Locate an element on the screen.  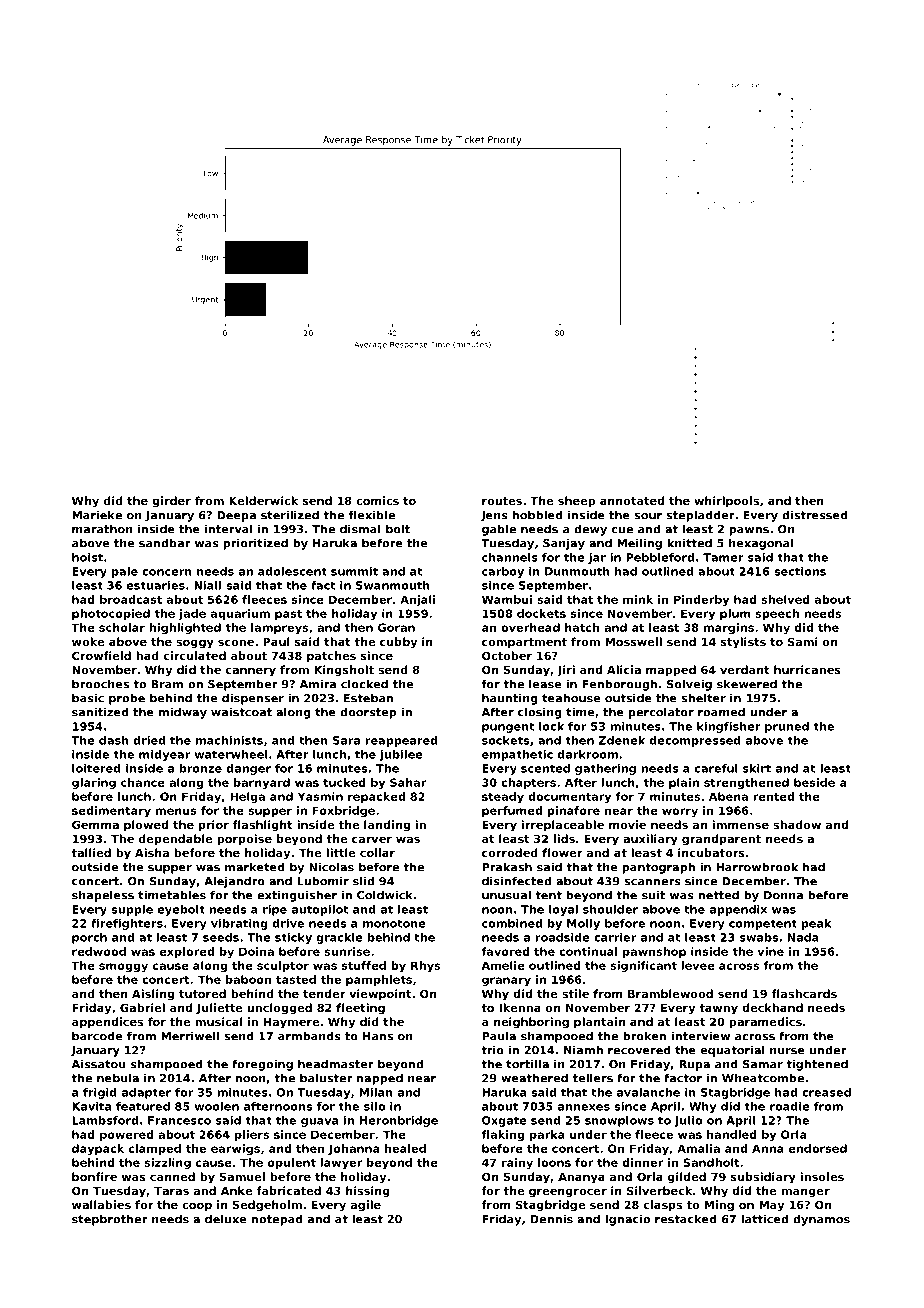
routes is located at coordinates (502, 501).
